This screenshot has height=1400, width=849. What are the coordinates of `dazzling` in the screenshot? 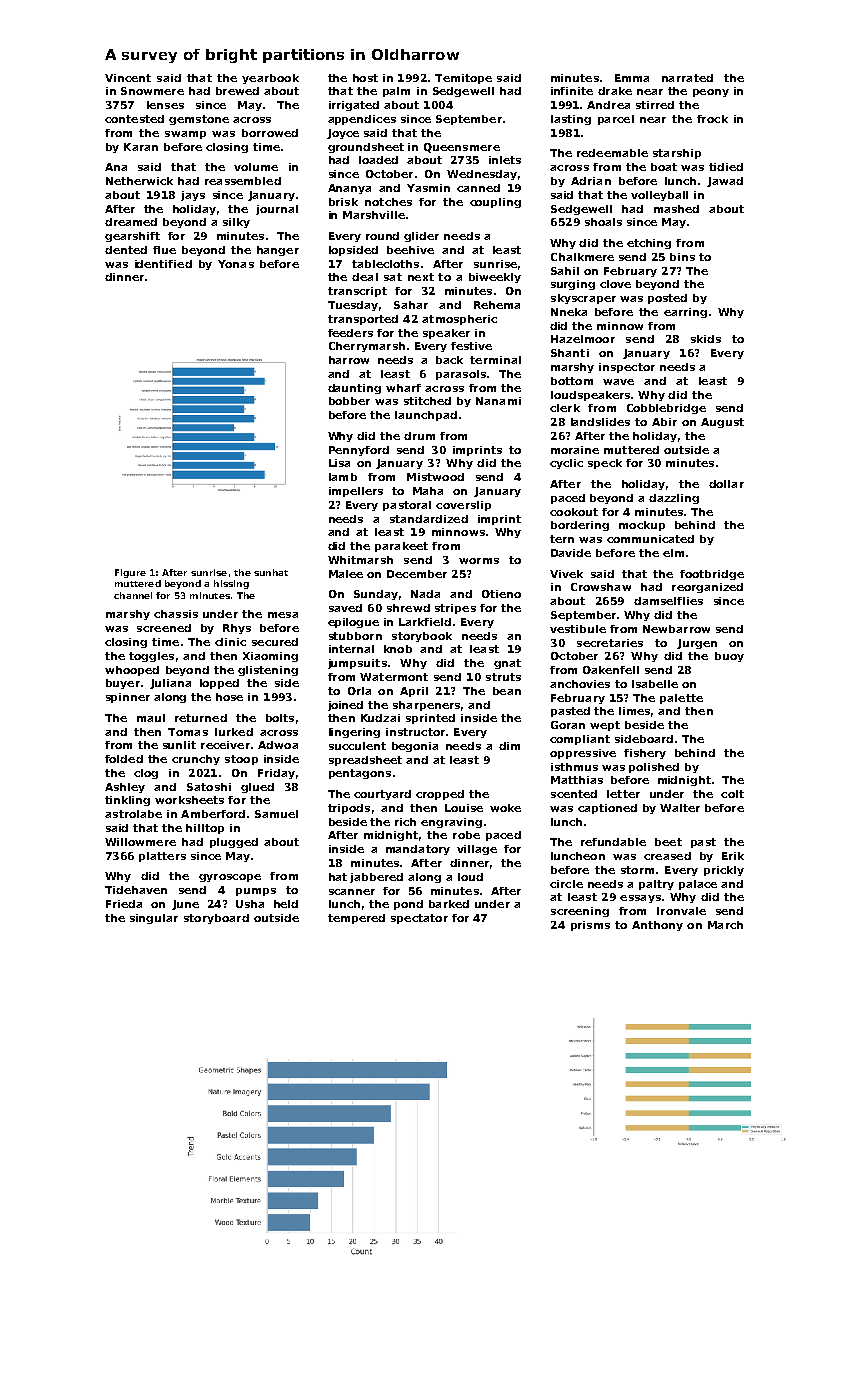 It's located at (674, 499).
